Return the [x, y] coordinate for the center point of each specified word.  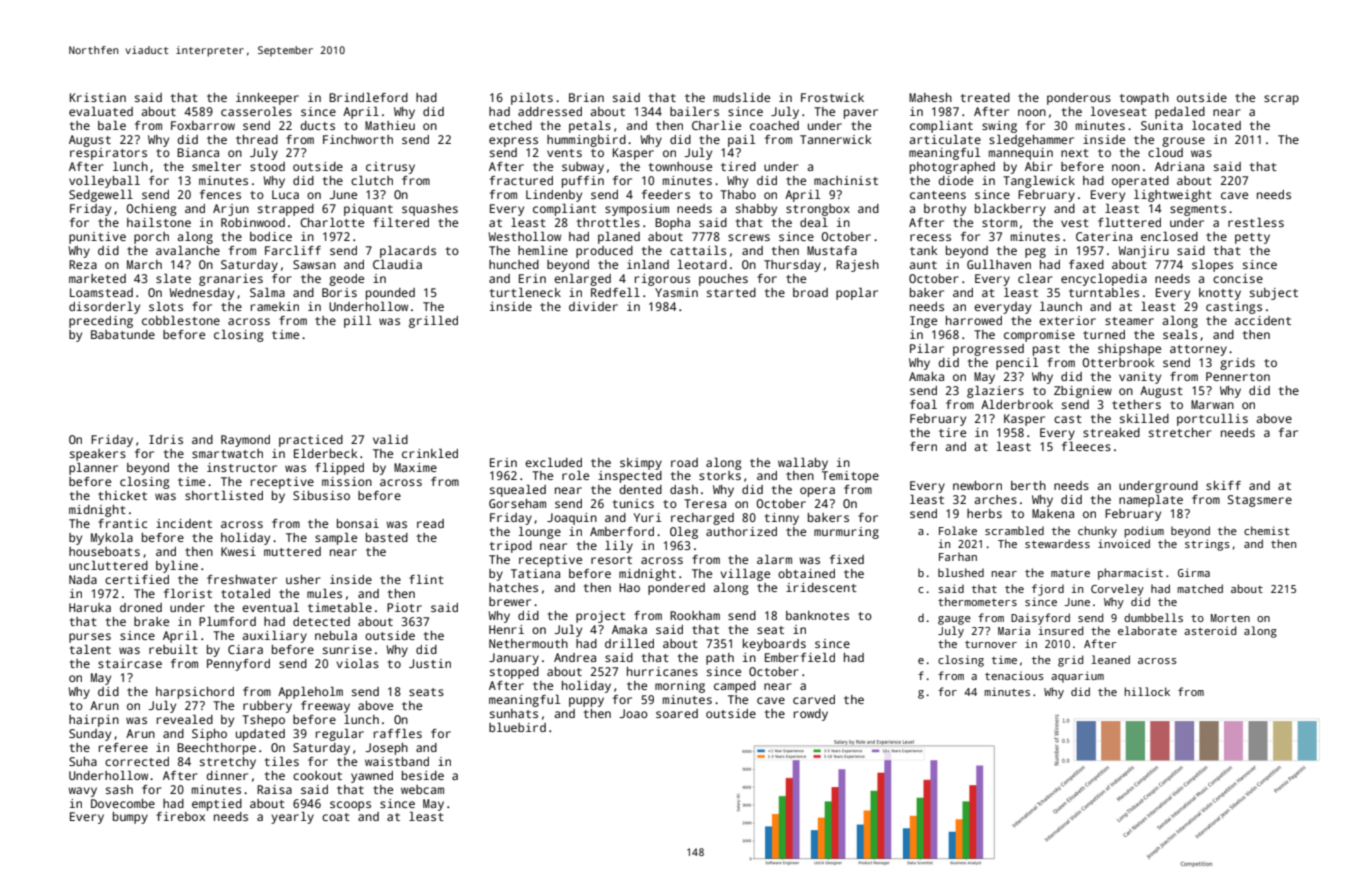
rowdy [811, 715]
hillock [1147, 691]
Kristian [98, 97]
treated [985, 97]
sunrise [347, 649]
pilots [532, 99]
